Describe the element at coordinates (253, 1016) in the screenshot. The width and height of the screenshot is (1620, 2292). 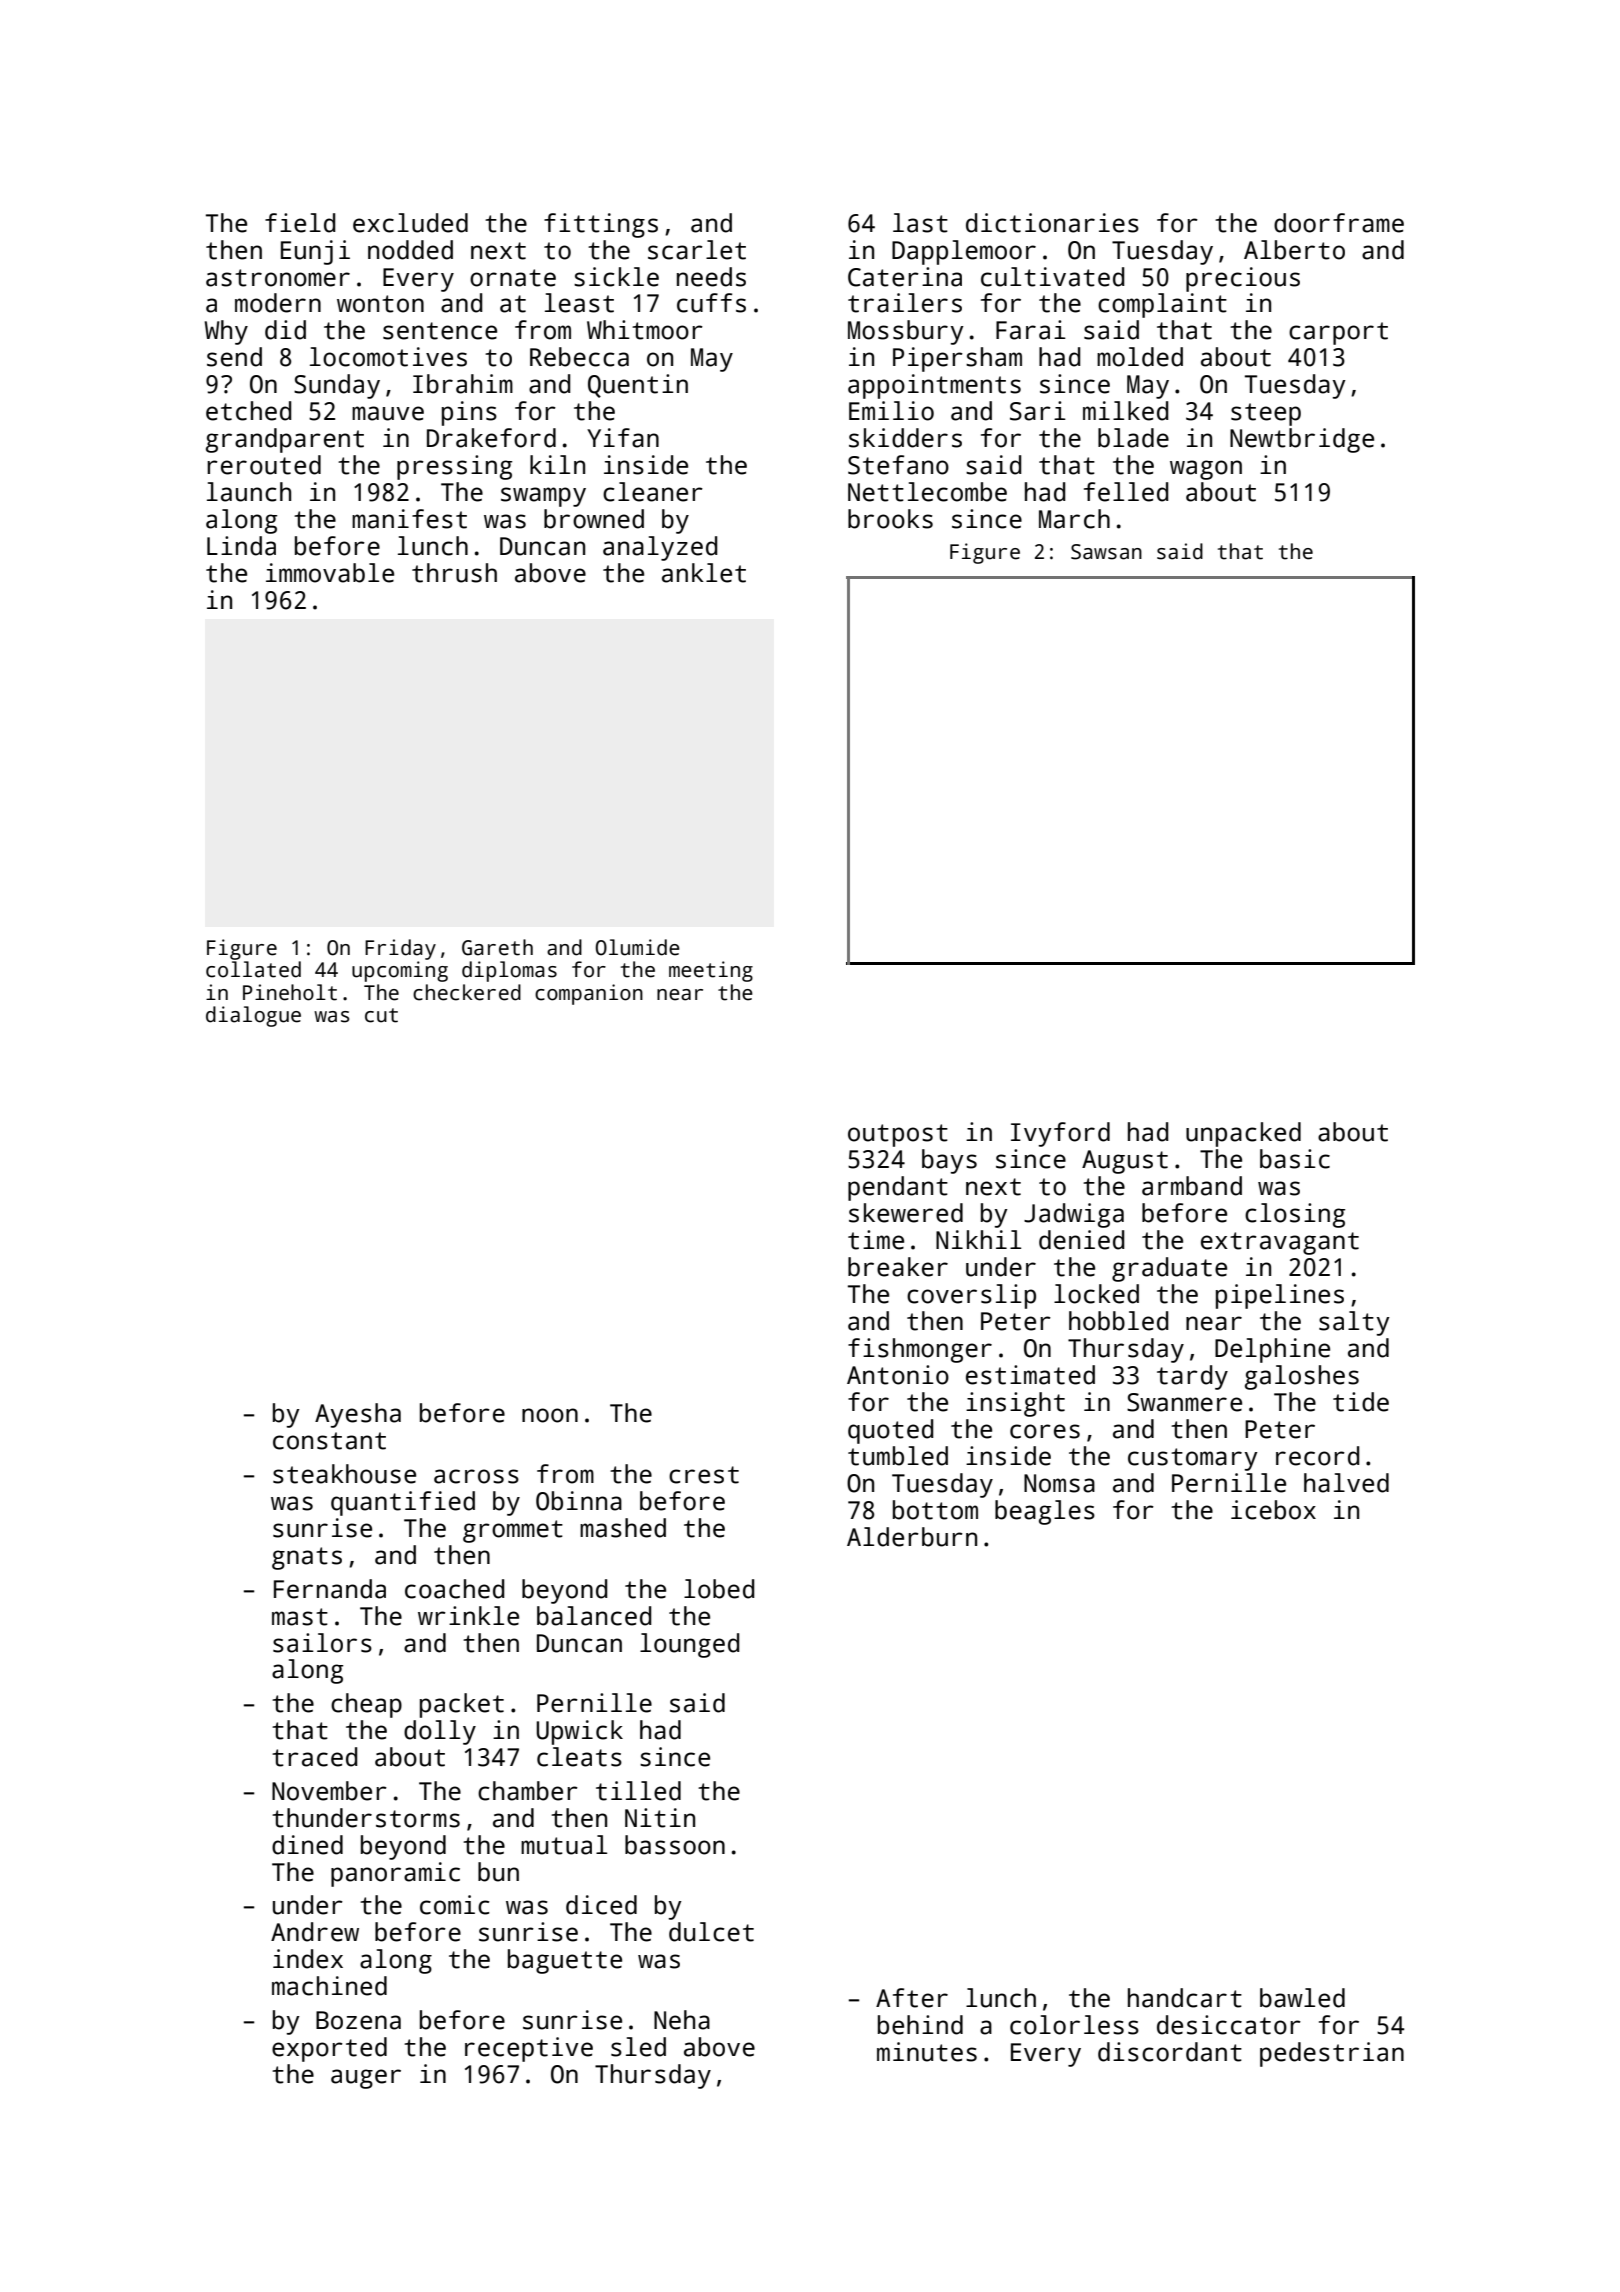
I see `dialogue` at that location.
